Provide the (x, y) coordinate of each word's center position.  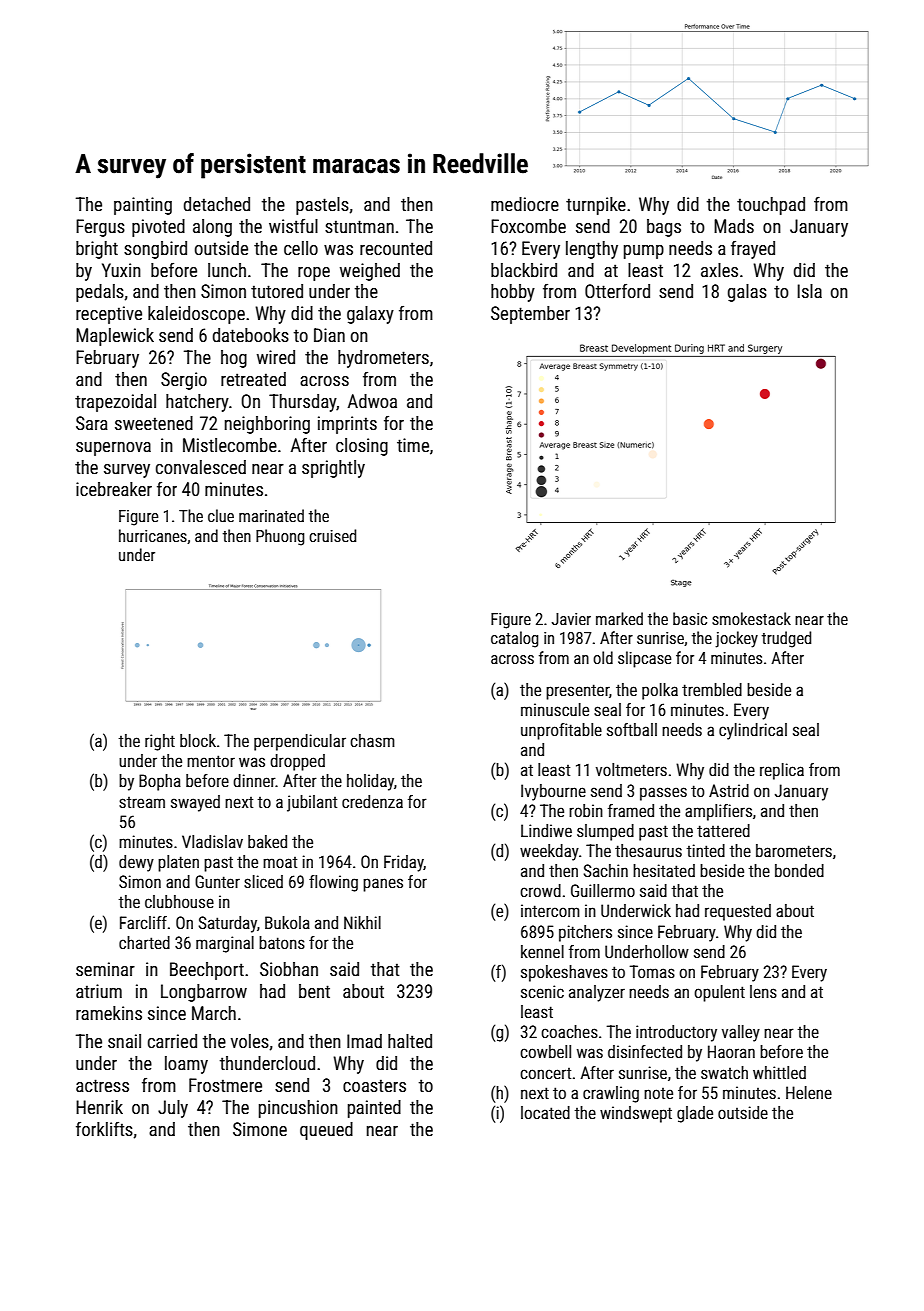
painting (143, 206)
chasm (372, 740)
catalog (514, 639)
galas (747, 293)
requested (738, 912)
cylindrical (753, 731)
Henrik (99, 1107)
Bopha (160, 782)
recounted (396, 248)
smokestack (751, 618)
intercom (550, 910)
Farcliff (143, 922)
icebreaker (114, 489)
